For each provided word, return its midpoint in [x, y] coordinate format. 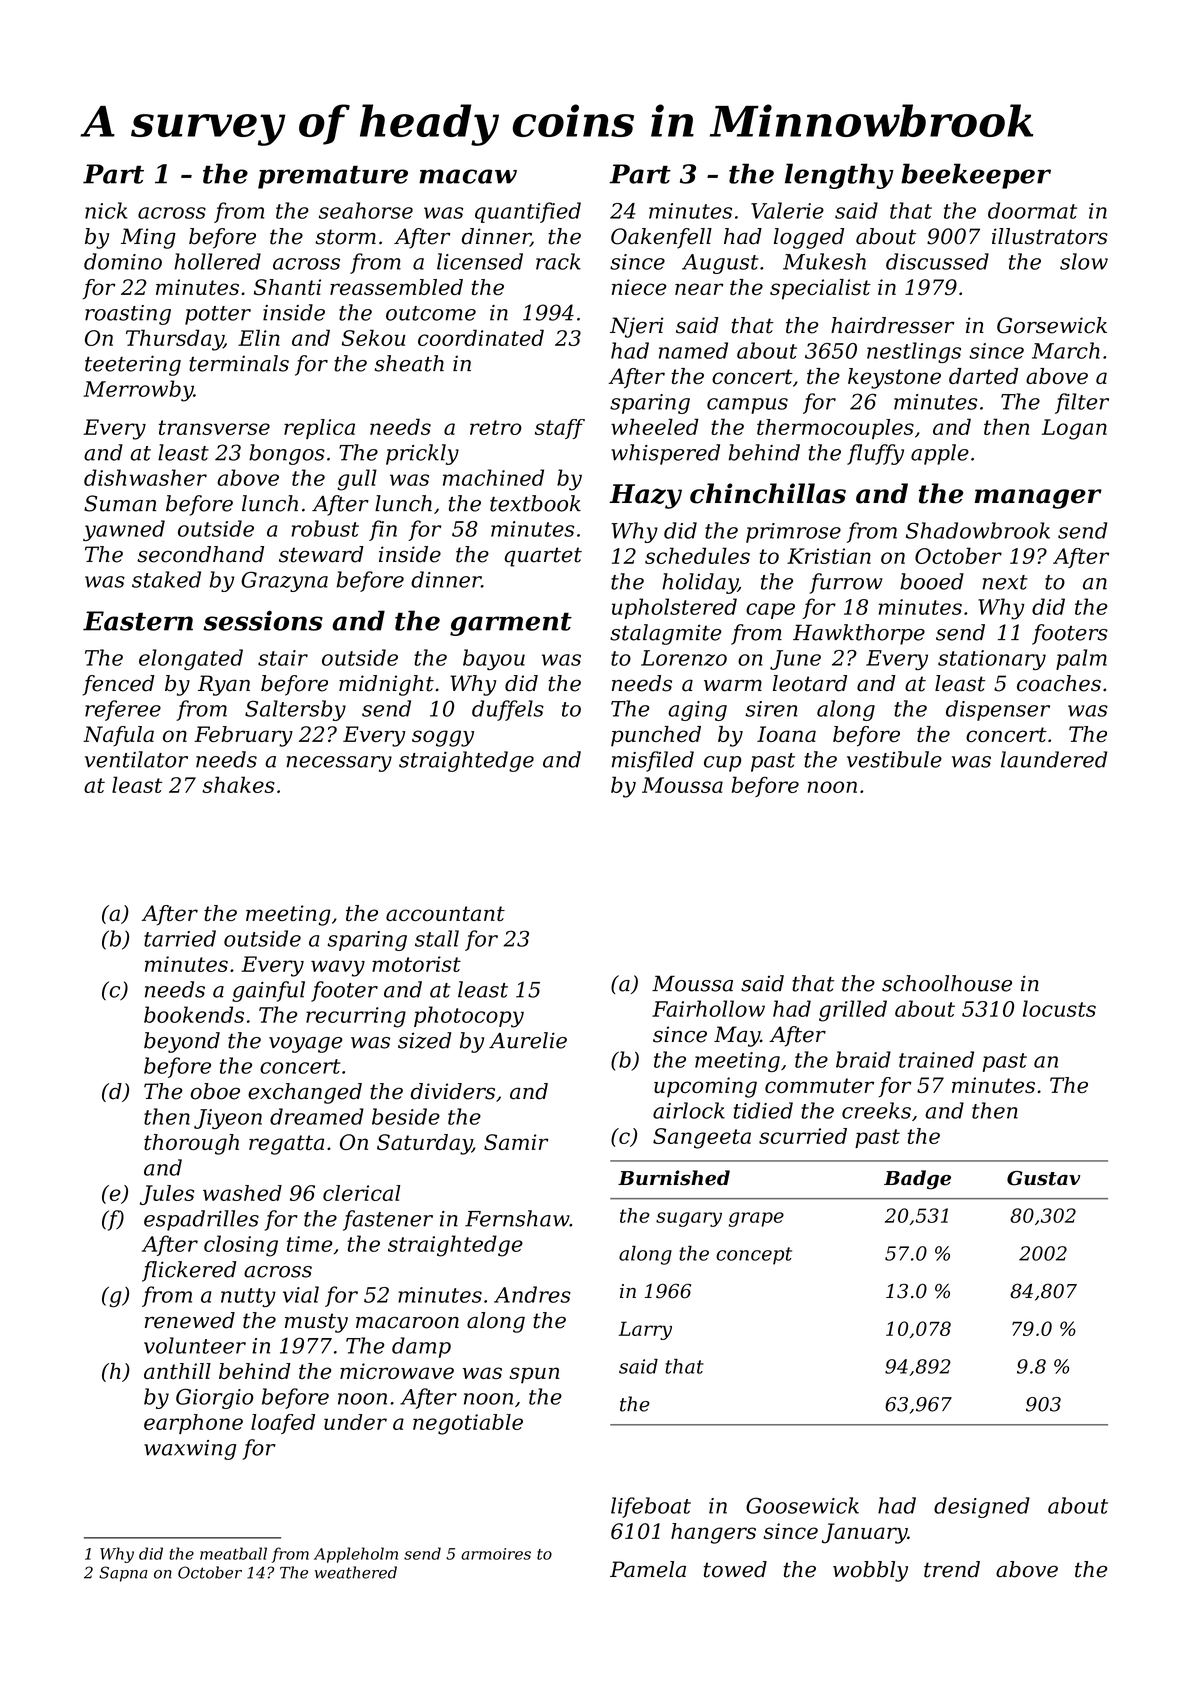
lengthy [839, 176]
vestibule [894, 759]
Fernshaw [517, 1218]
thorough [191, 1144]
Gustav [1043, 1178]
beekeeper [976, 176]
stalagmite [665, 634]
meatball [233, 1553]
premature [333, 177]
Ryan [224, 685]
